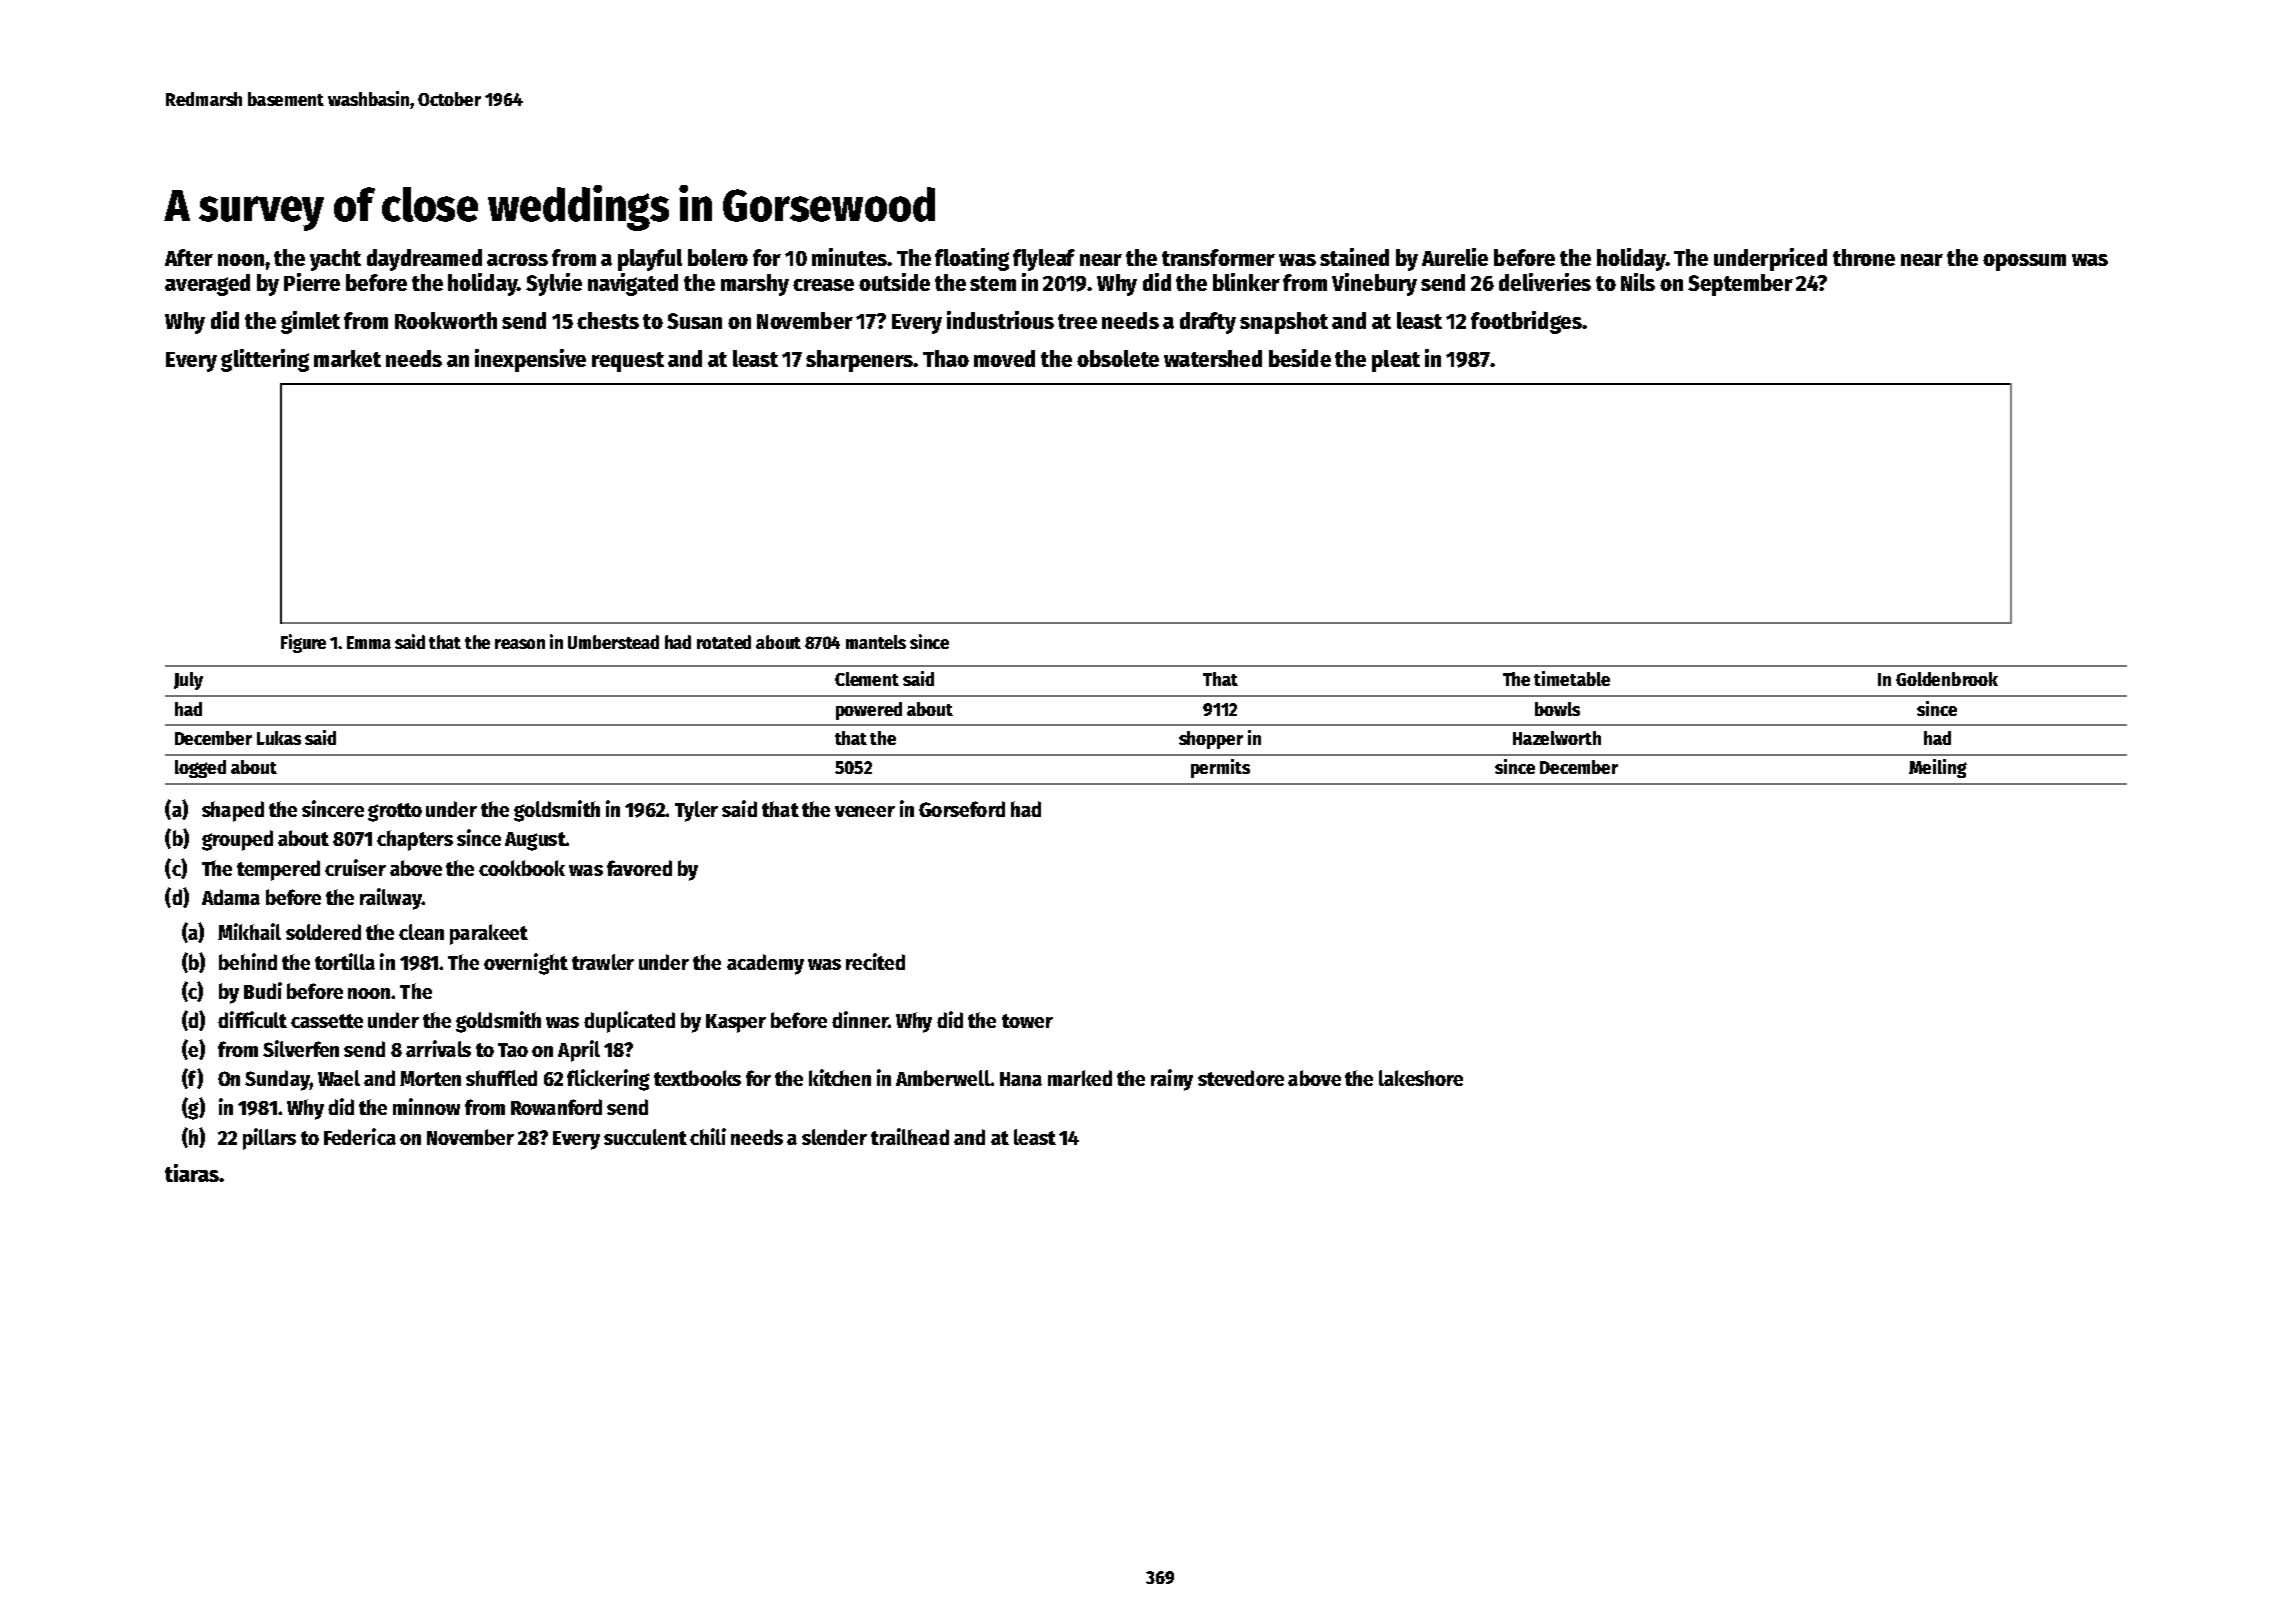 The height and width of the document is (1620, 2292). I want to click on mantels, so click(876, 642).
